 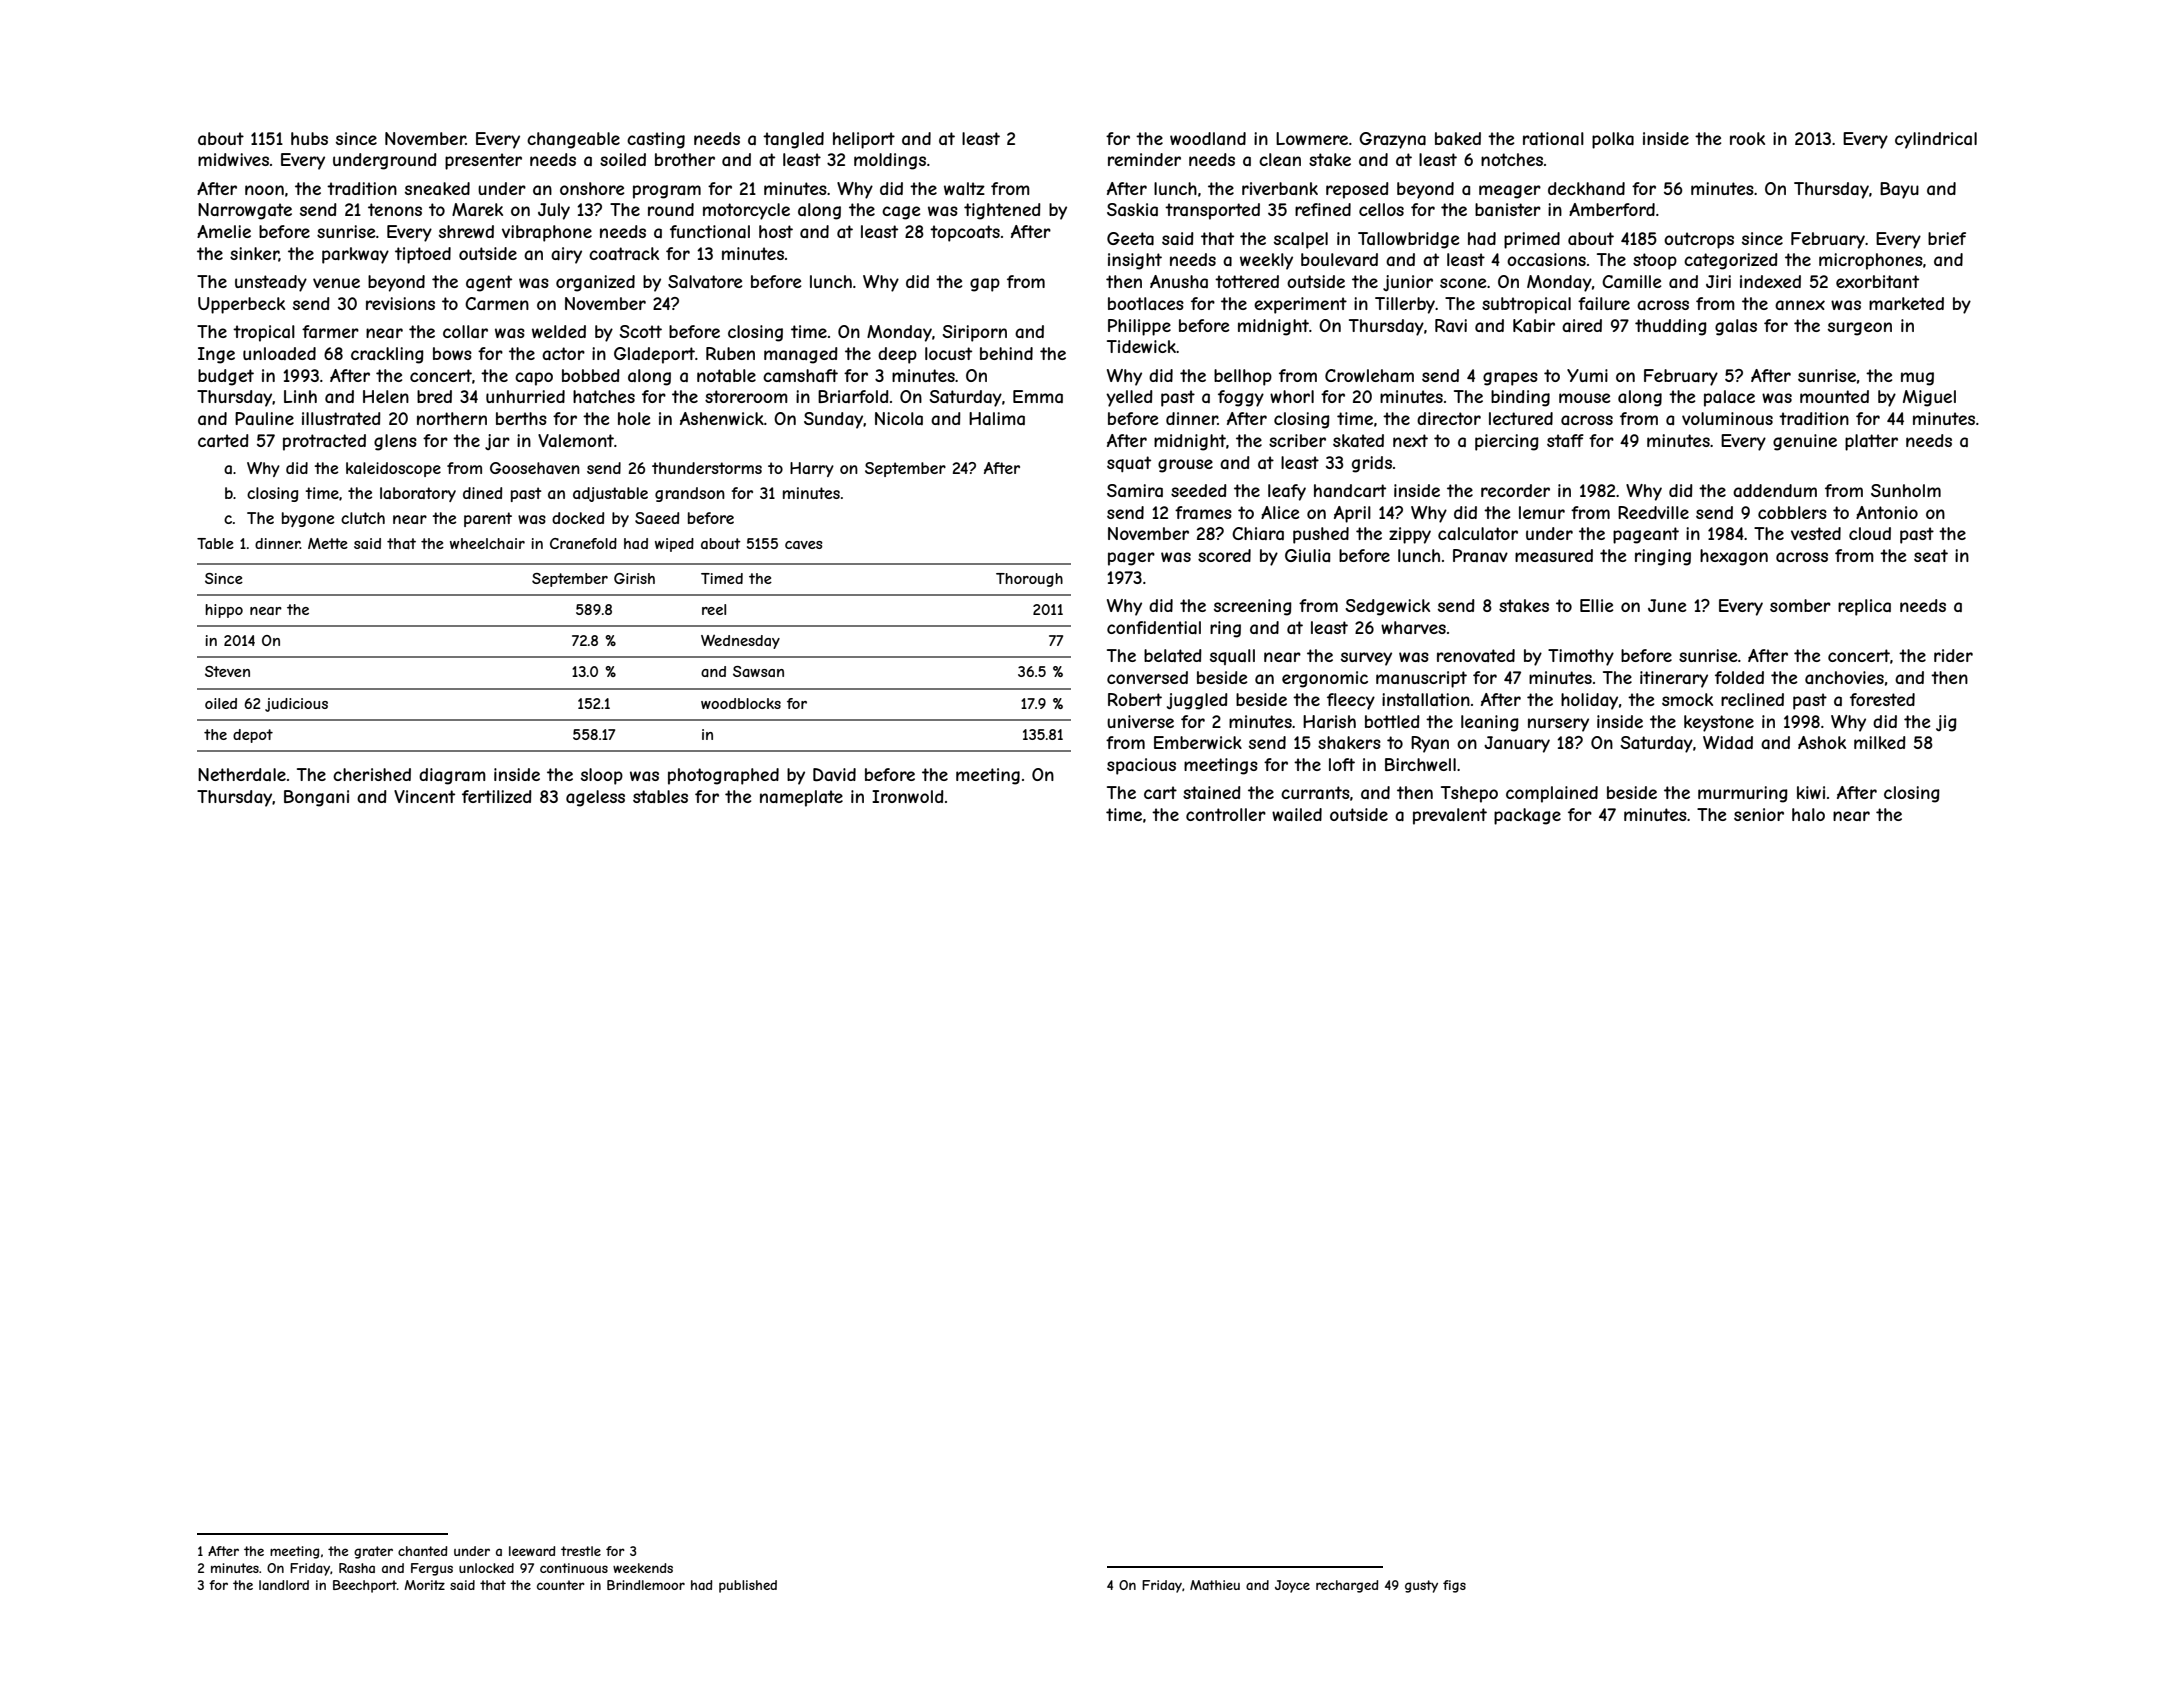 What do you see at coordinates (487, 543) in the screenshot?
I see `wheelchair` at bounding box center [487, 543].
